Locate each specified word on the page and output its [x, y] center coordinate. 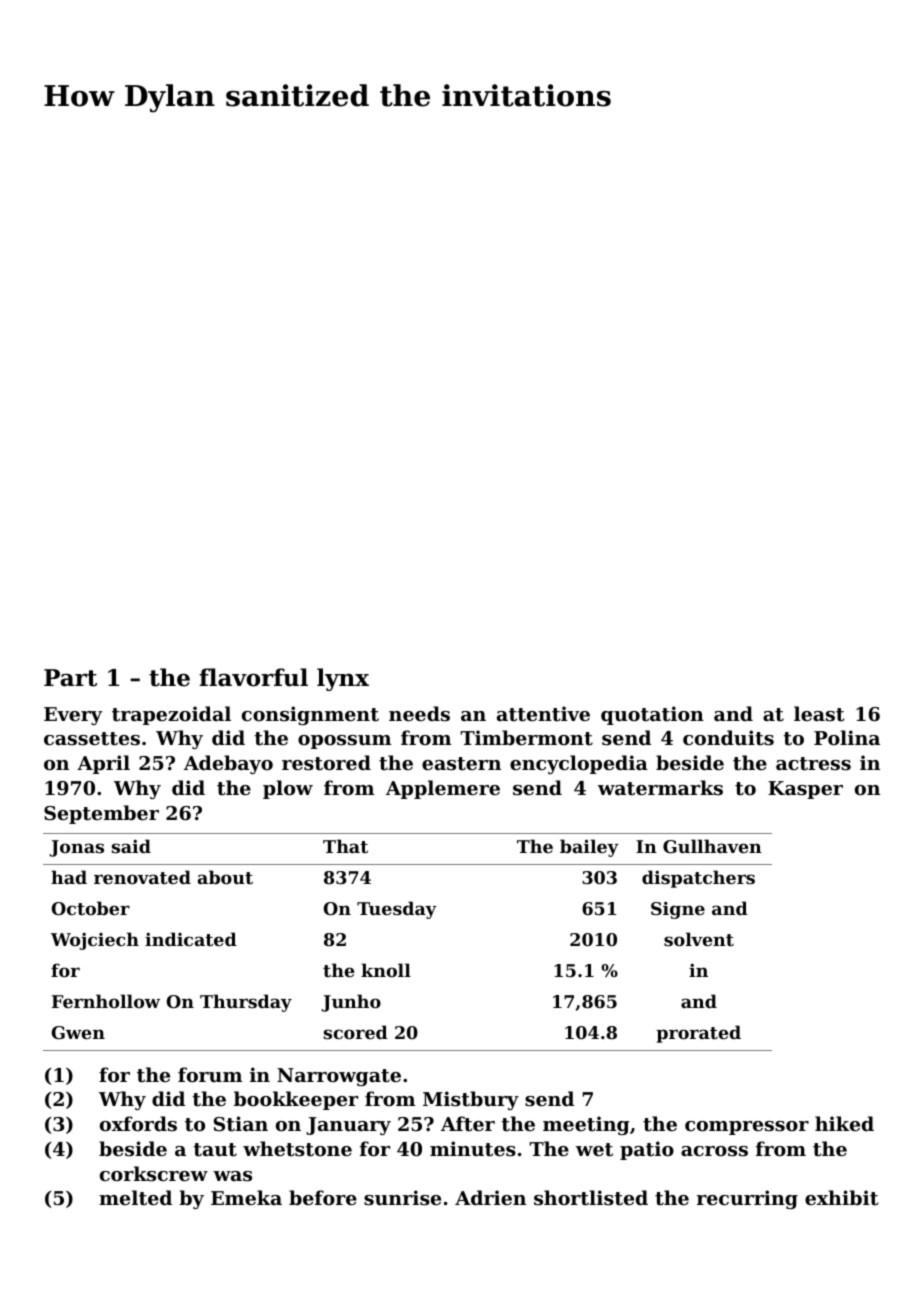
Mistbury [471, 1100]
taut [215, 1150]
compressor [747, 1128]
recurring [747, 1199]
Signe [678, 910]
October [91, 908]
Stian [241, 1124]
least [819, 713]
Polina [847, 737]
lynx [343, 679]
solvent [699, 939]
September [101, 814]
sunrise [402, 1198]
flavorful [253, 677]
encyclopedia [579, 764]
